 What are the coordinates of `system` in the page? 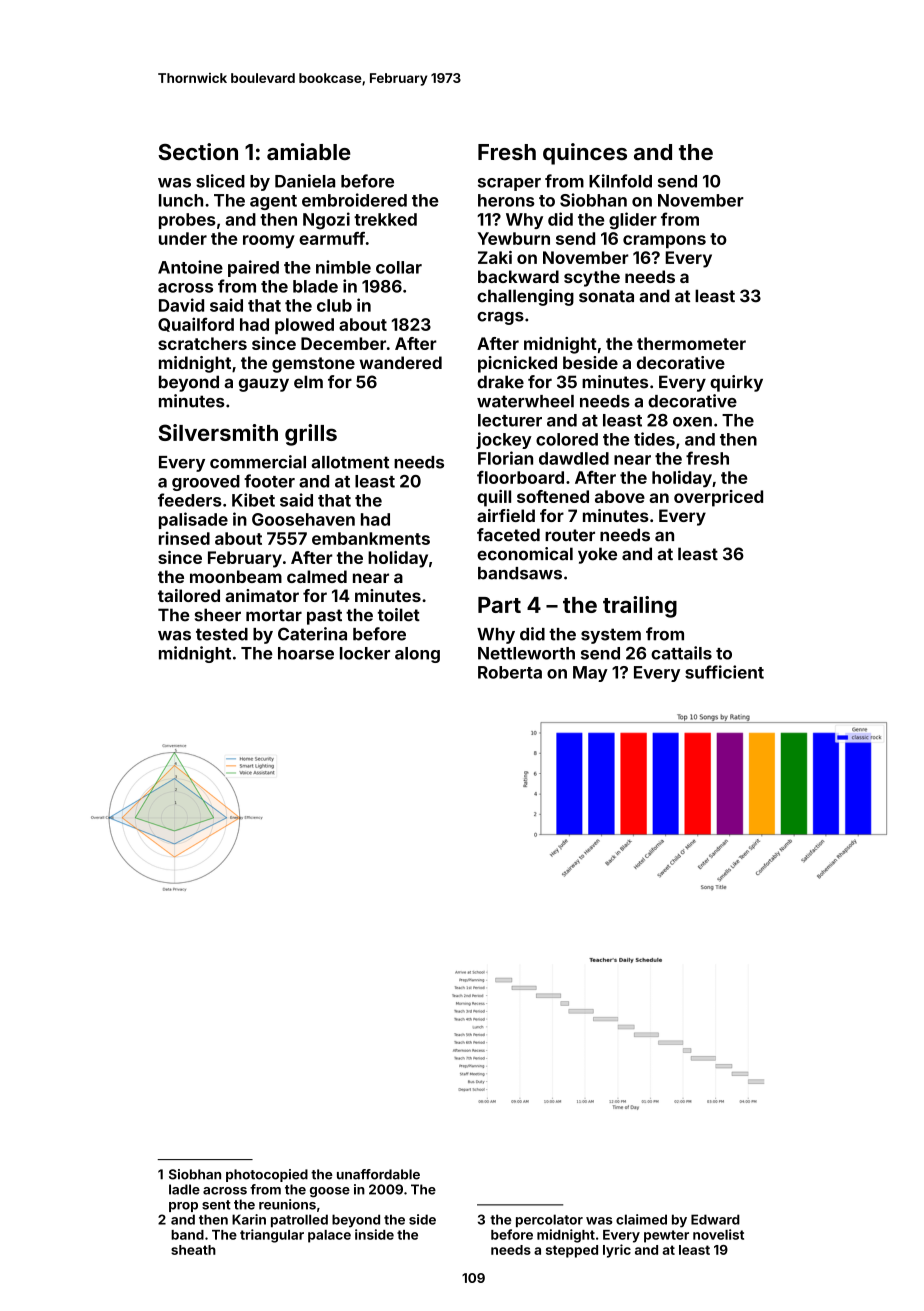 It's located at (611, 636).
